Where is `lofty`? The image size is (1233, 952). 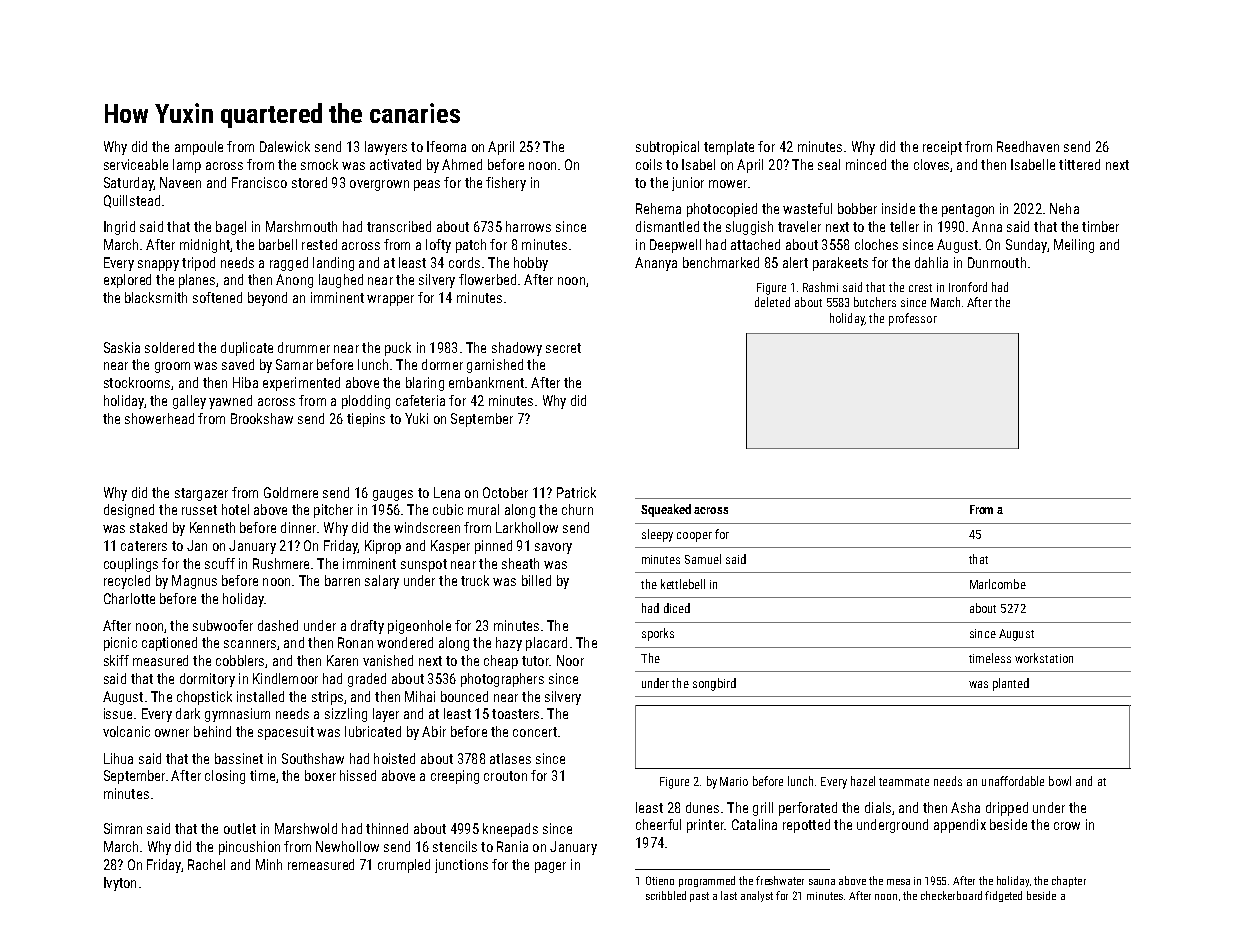
lofty is located at coordinates (438, 246).
